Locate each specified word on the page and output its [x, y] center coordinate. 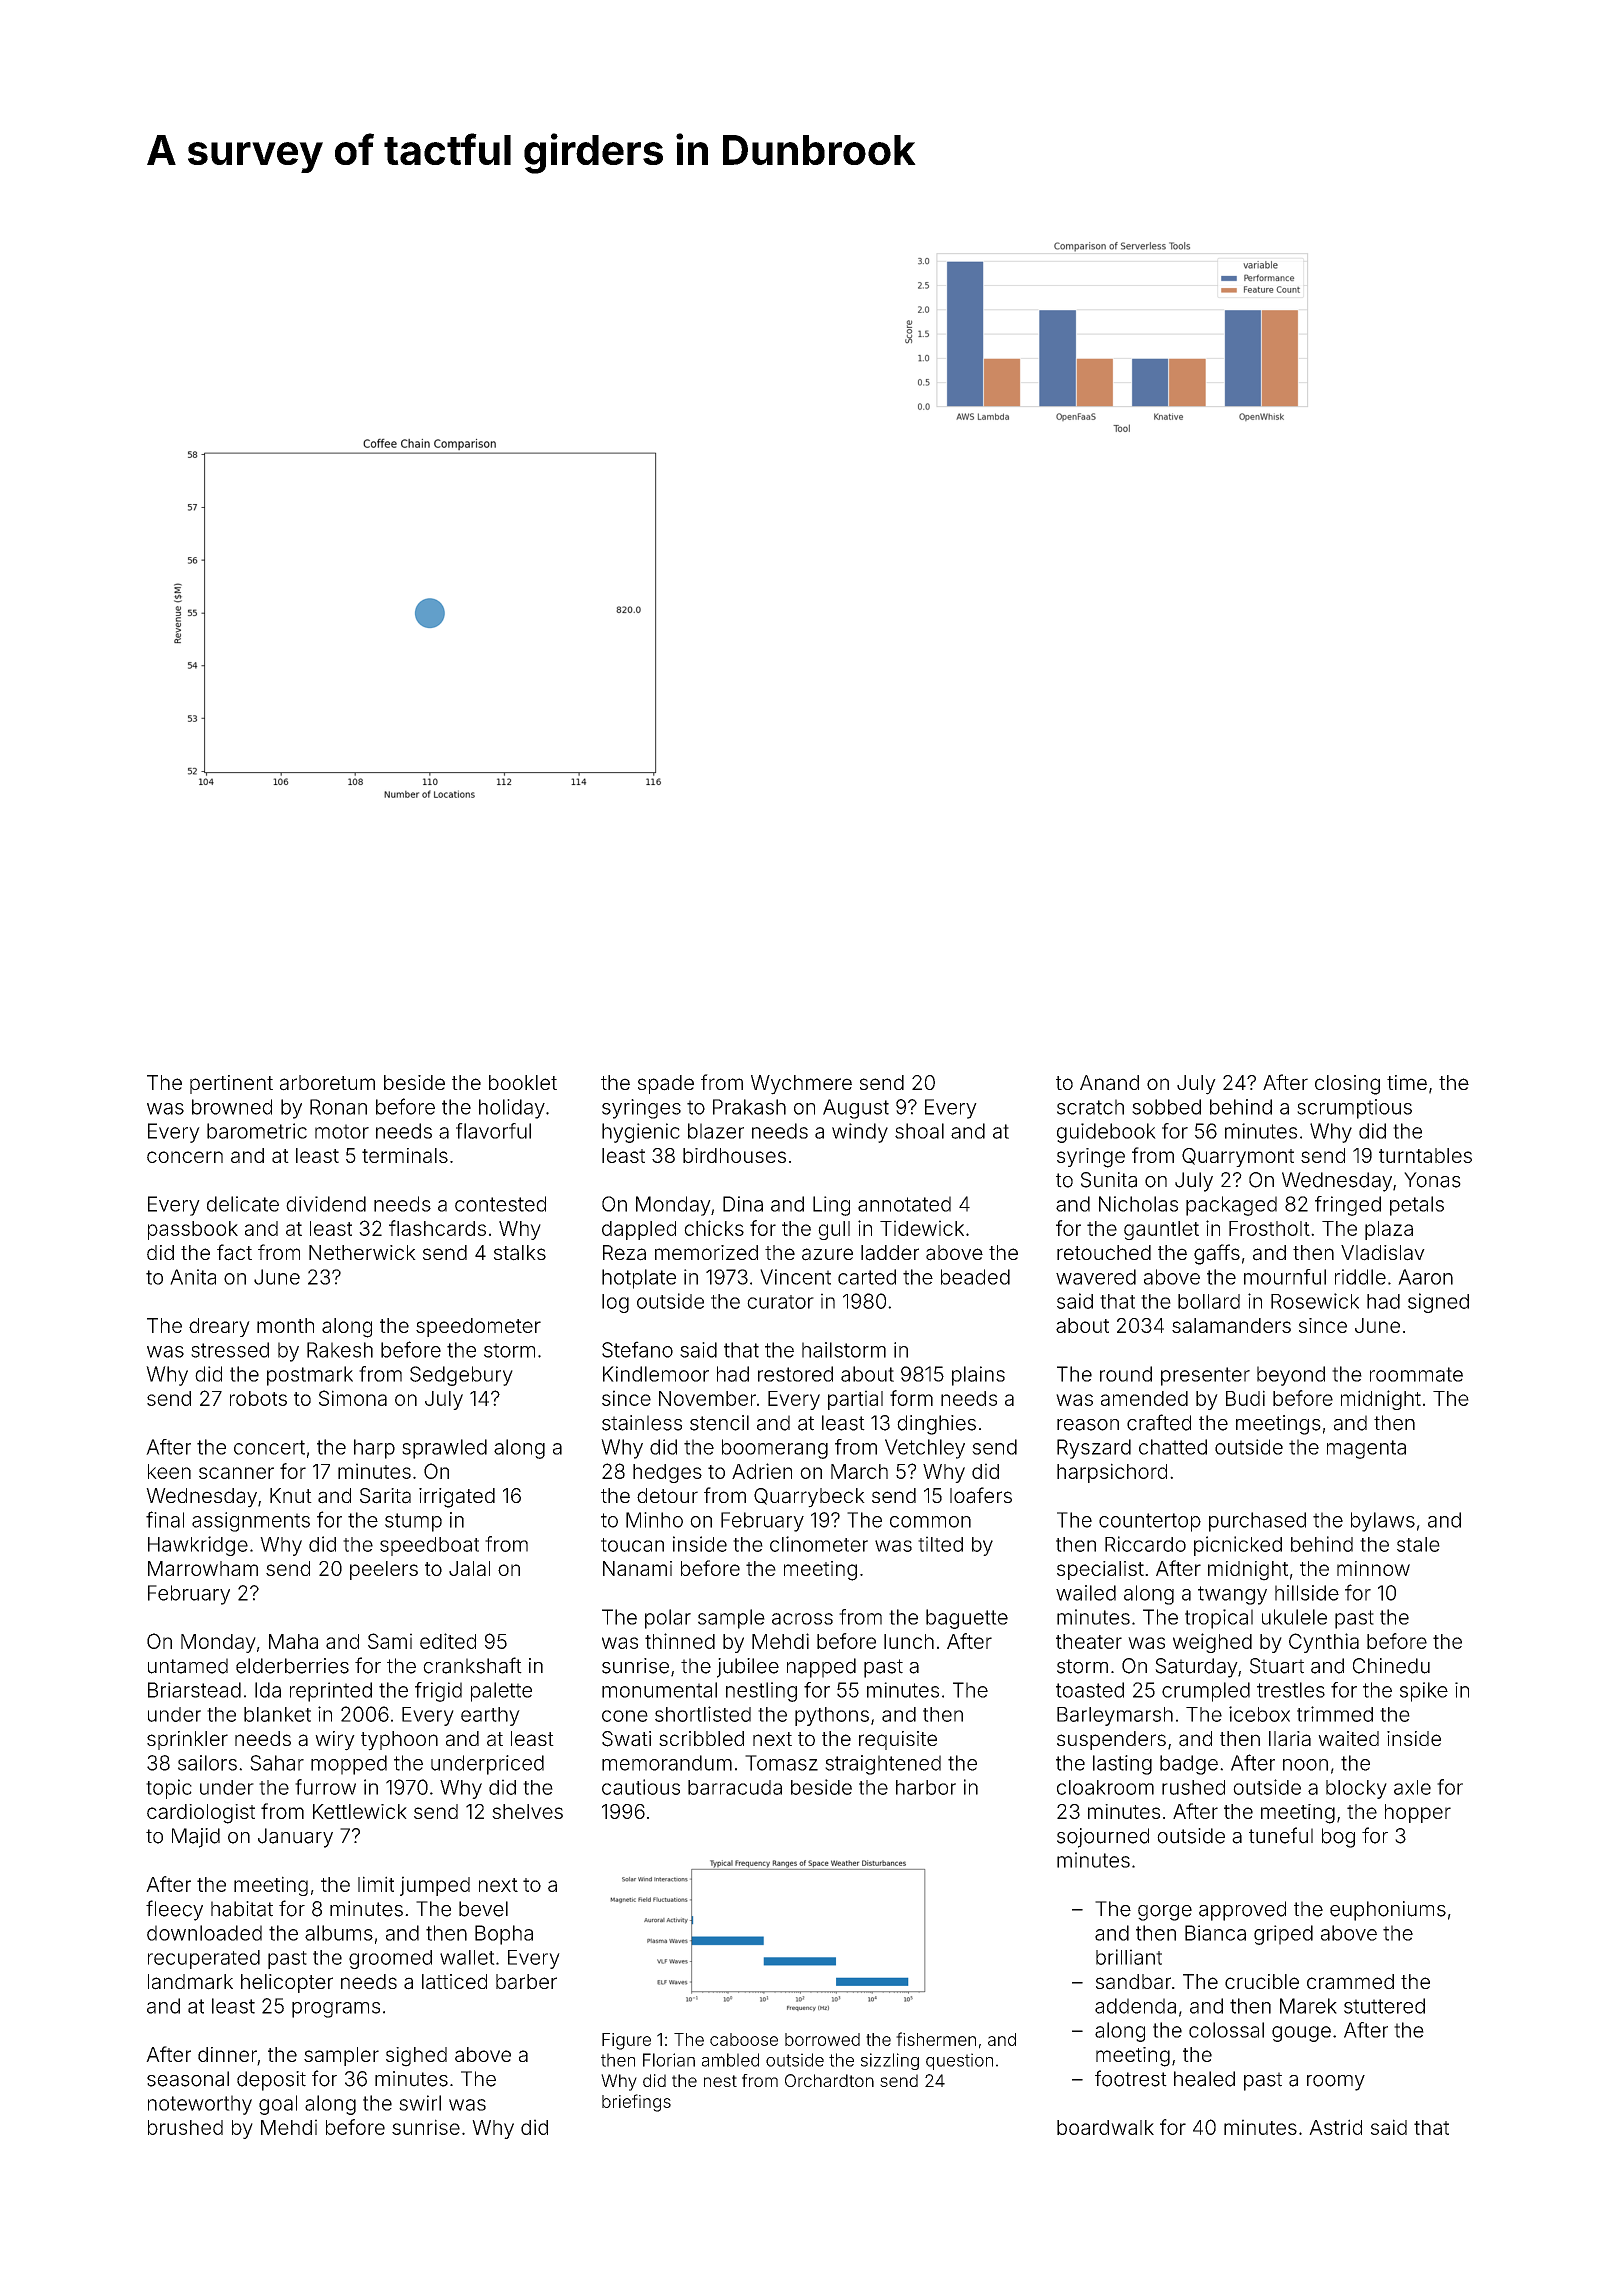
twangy [1232, 1595]
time [1407, 1082]
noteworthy [200, 2105]
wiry [335, 1741]
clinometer [819, 1544]
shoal [919, 1131]
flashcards [437, 1228]
